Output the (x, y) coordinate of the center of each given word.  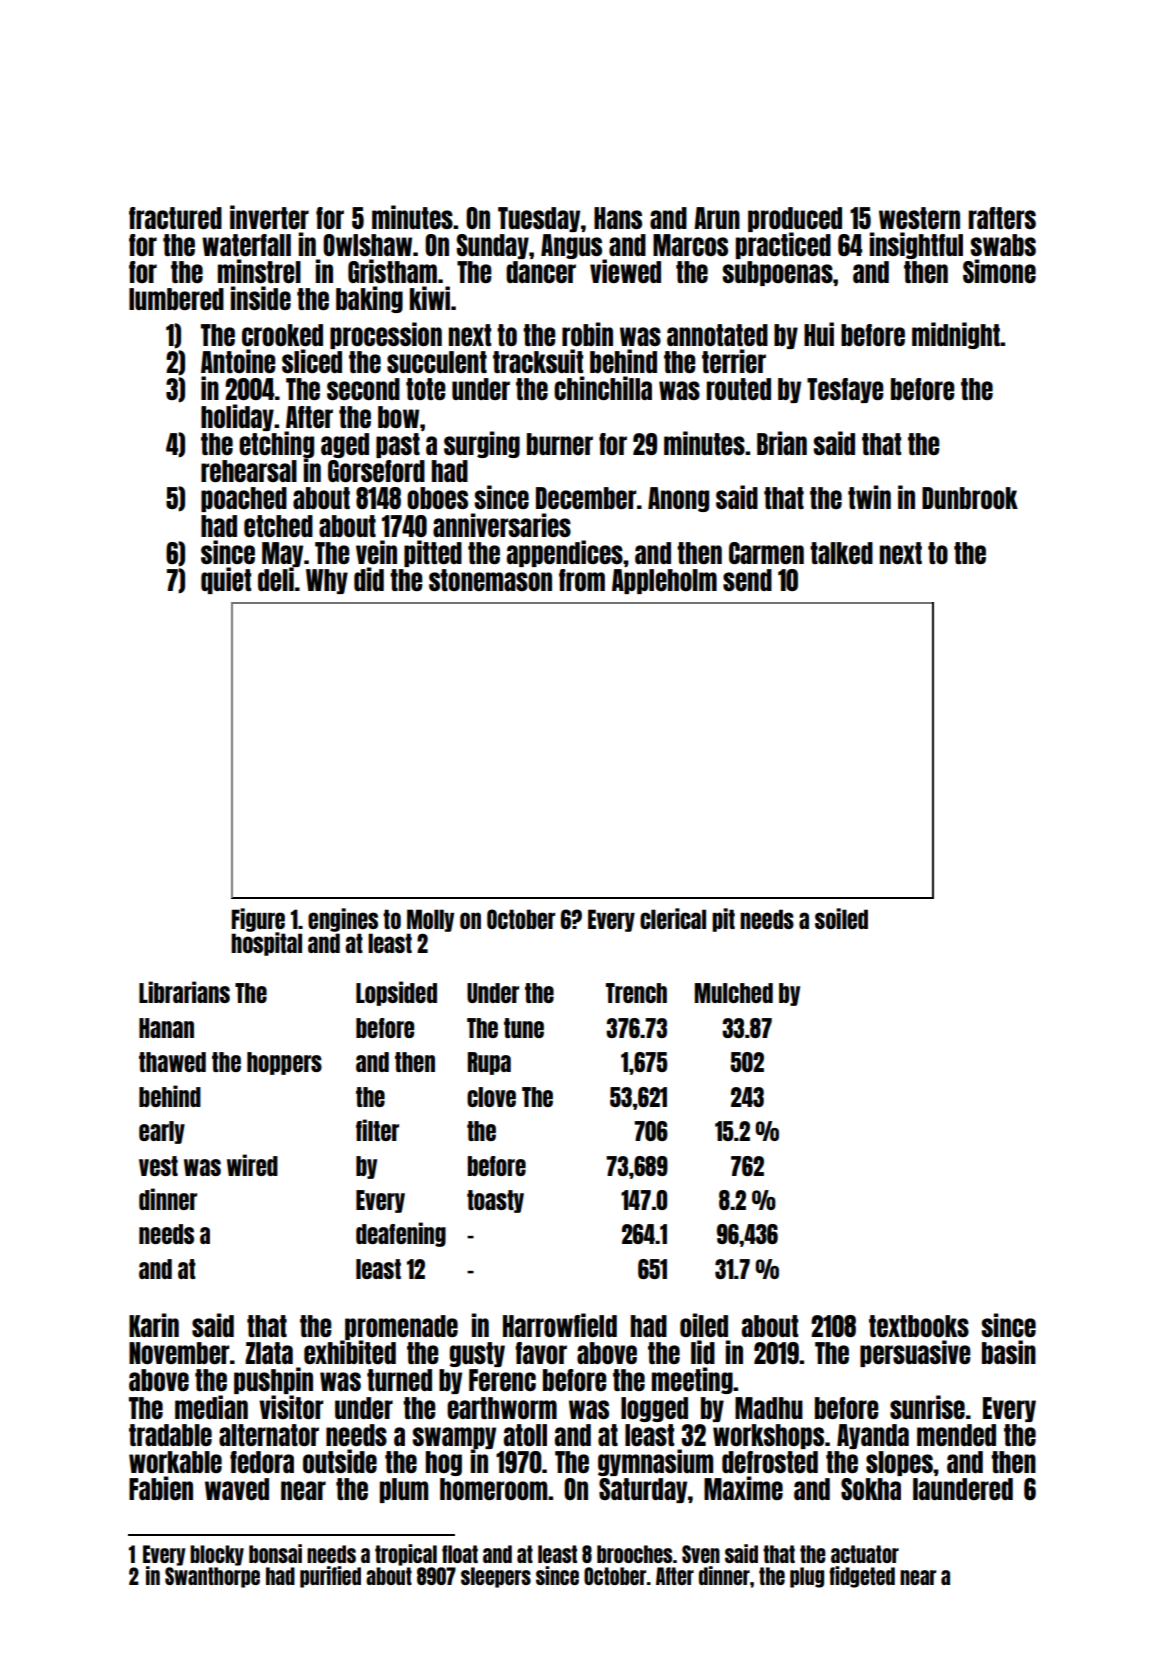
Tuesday (539, 219)
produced (795, 219)
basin (1009, 1352)
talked (841, 553)
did (369, 579)
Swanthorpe (212, 1577)
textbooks (919, 1326)
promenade (401, 1327)
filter (377, 1130)
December (586, 498)
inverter (269, 217)
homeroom (493, 1489)
